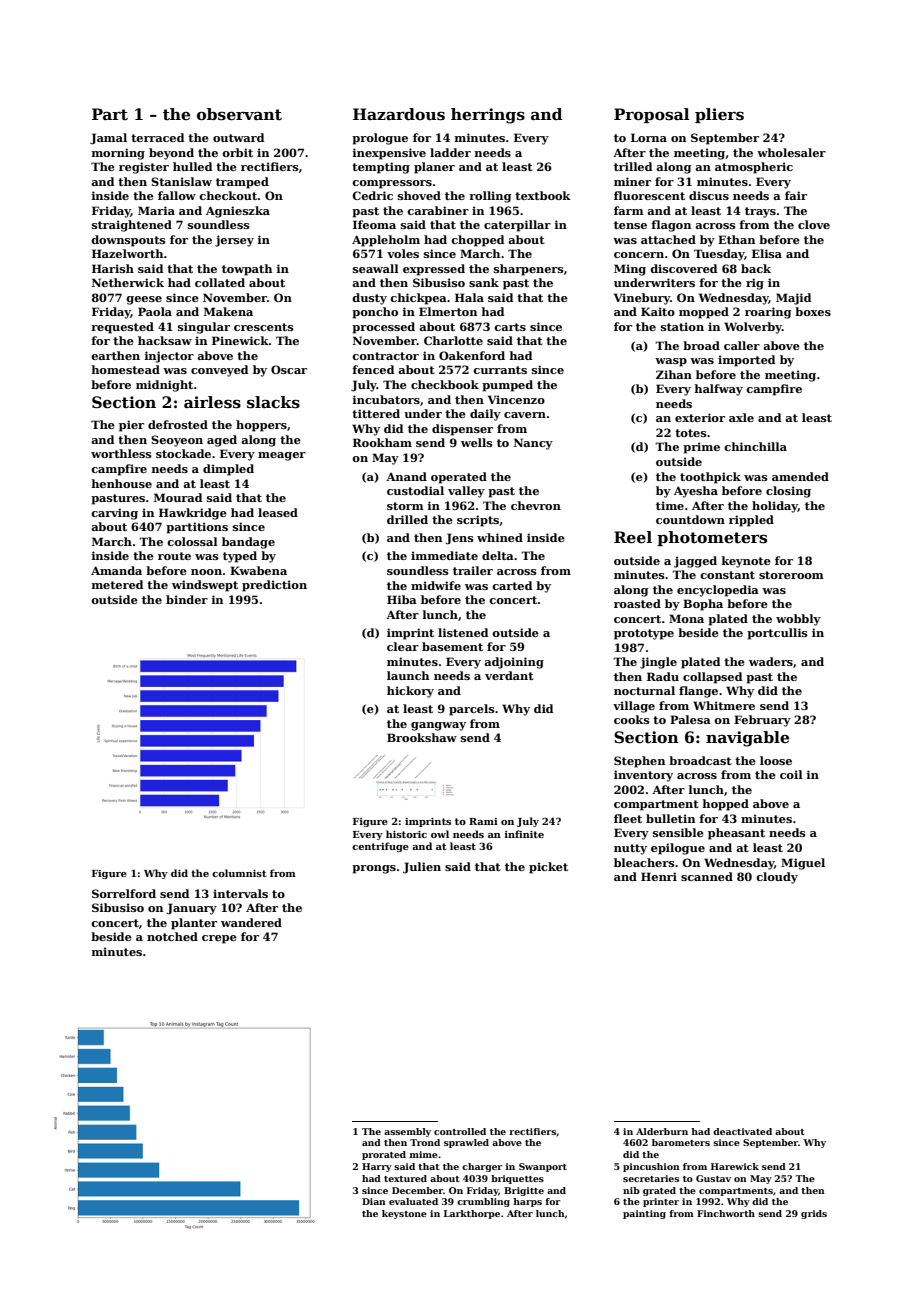 The image size is (924, 1308). Describe the element at coordinates (132, 226) in the image. I see `straightened` at that location.
